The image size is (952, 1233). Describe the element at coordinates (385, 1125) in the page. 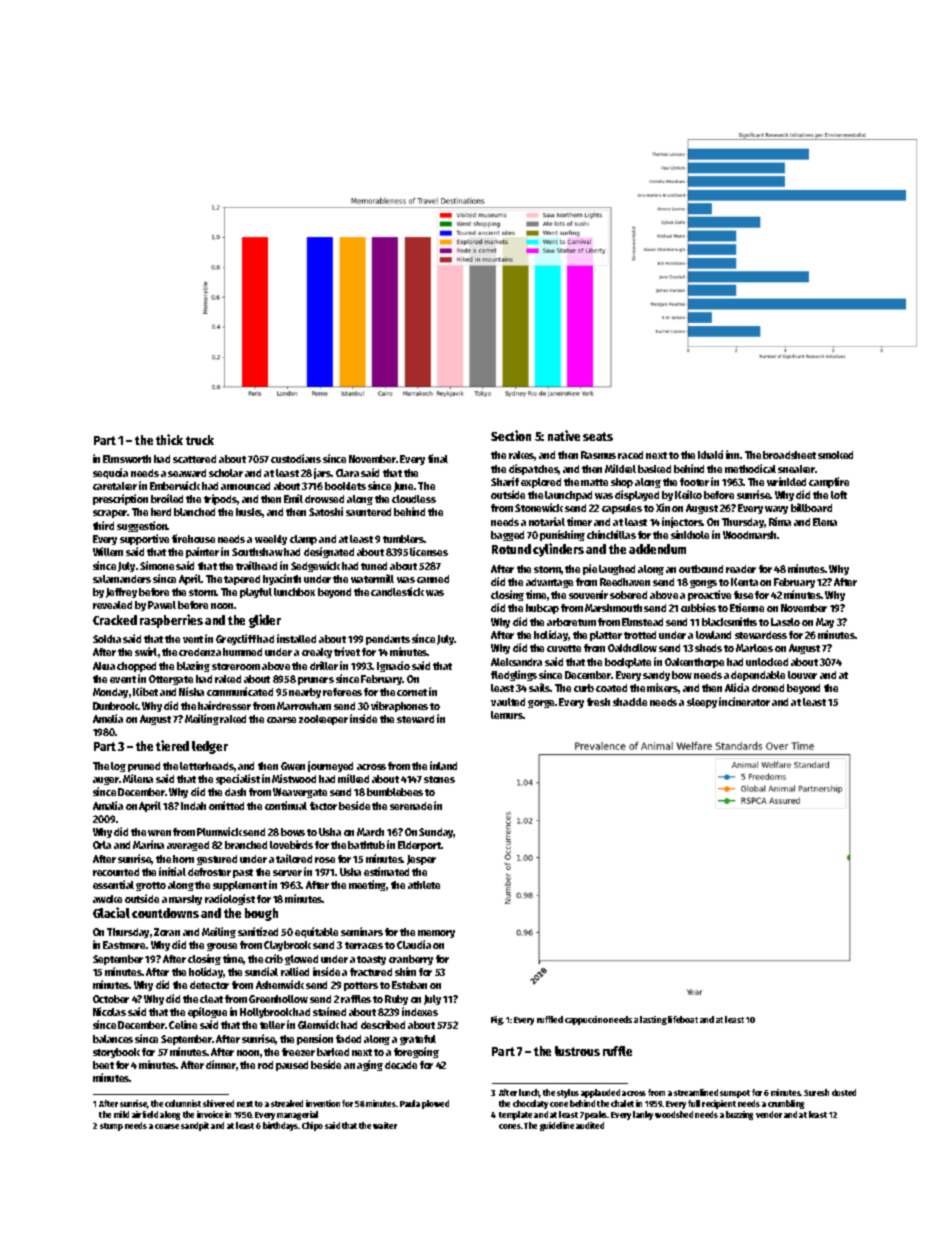

I see `waiter` at that location.
